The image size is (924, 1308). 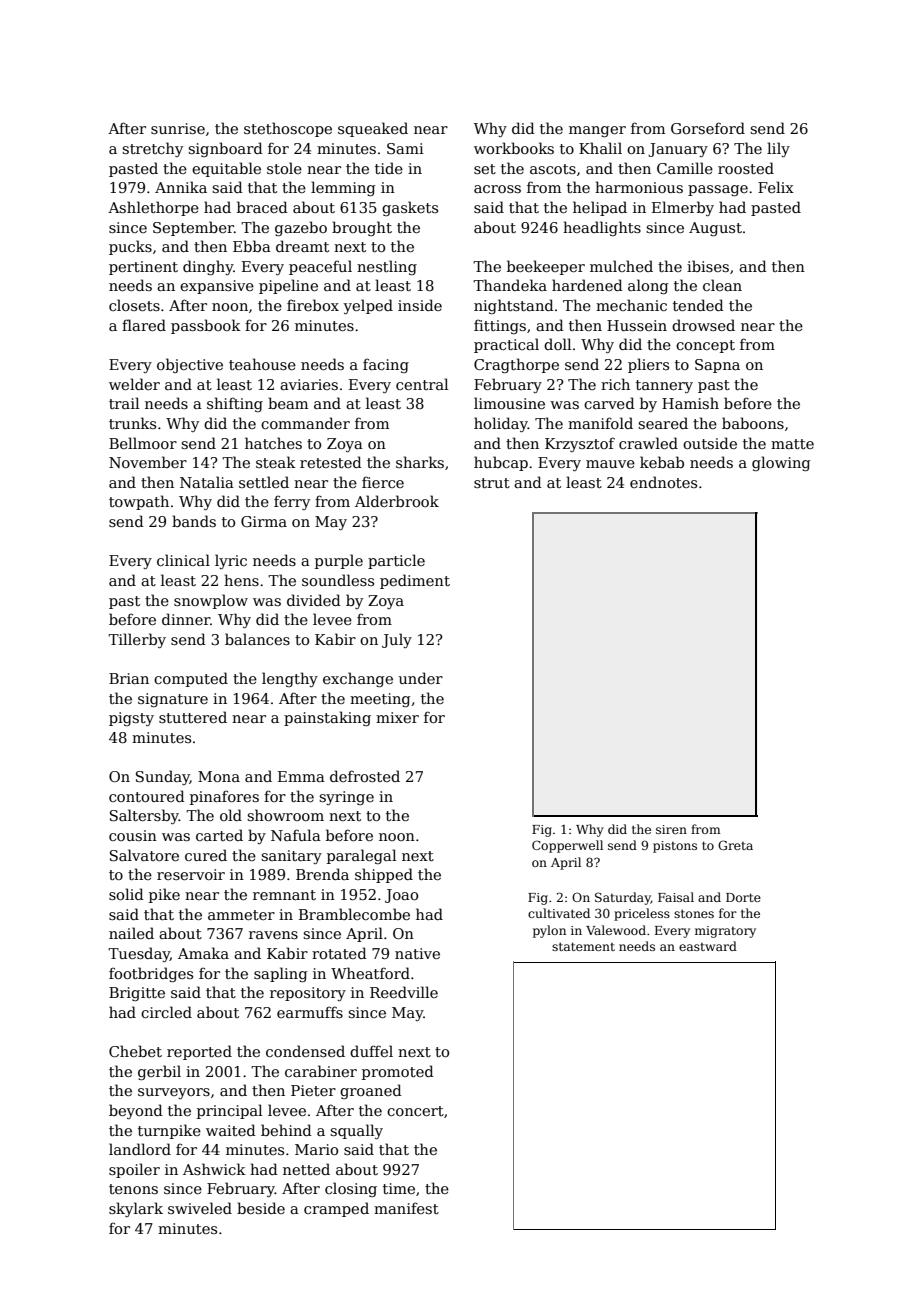 I want to click on tide, so click(x=389, y=168).
